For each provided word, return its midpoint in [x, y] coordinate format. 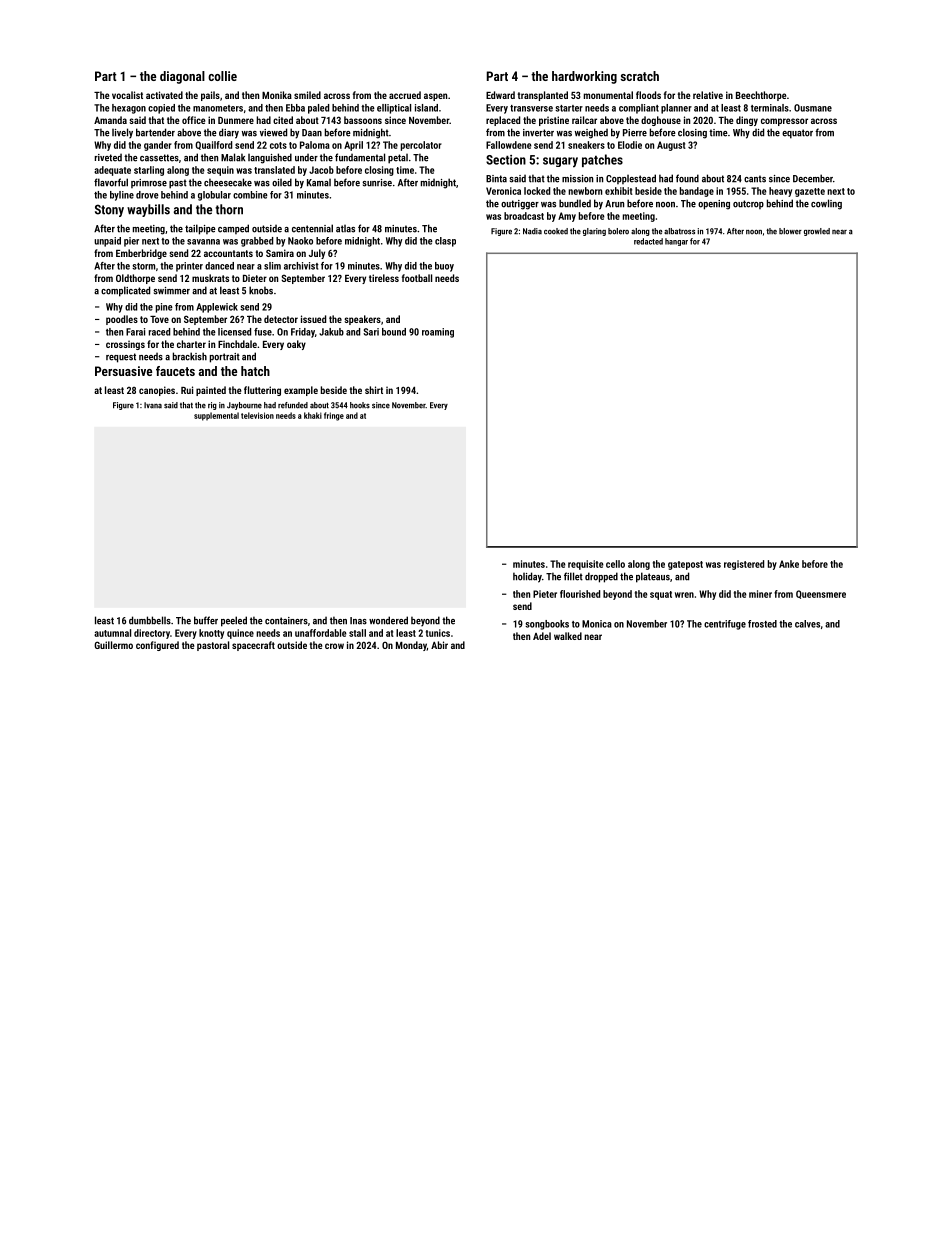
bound [394, 332]
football [417, 278]
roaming [438, 333]
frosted [762, 624]
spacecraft [253, 646]
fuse [263, 332]
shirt [374, 390]
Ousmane [813, 108]
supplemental [216, 416]
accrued [405, 95]
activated [164, 95]
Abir [439, 645]
